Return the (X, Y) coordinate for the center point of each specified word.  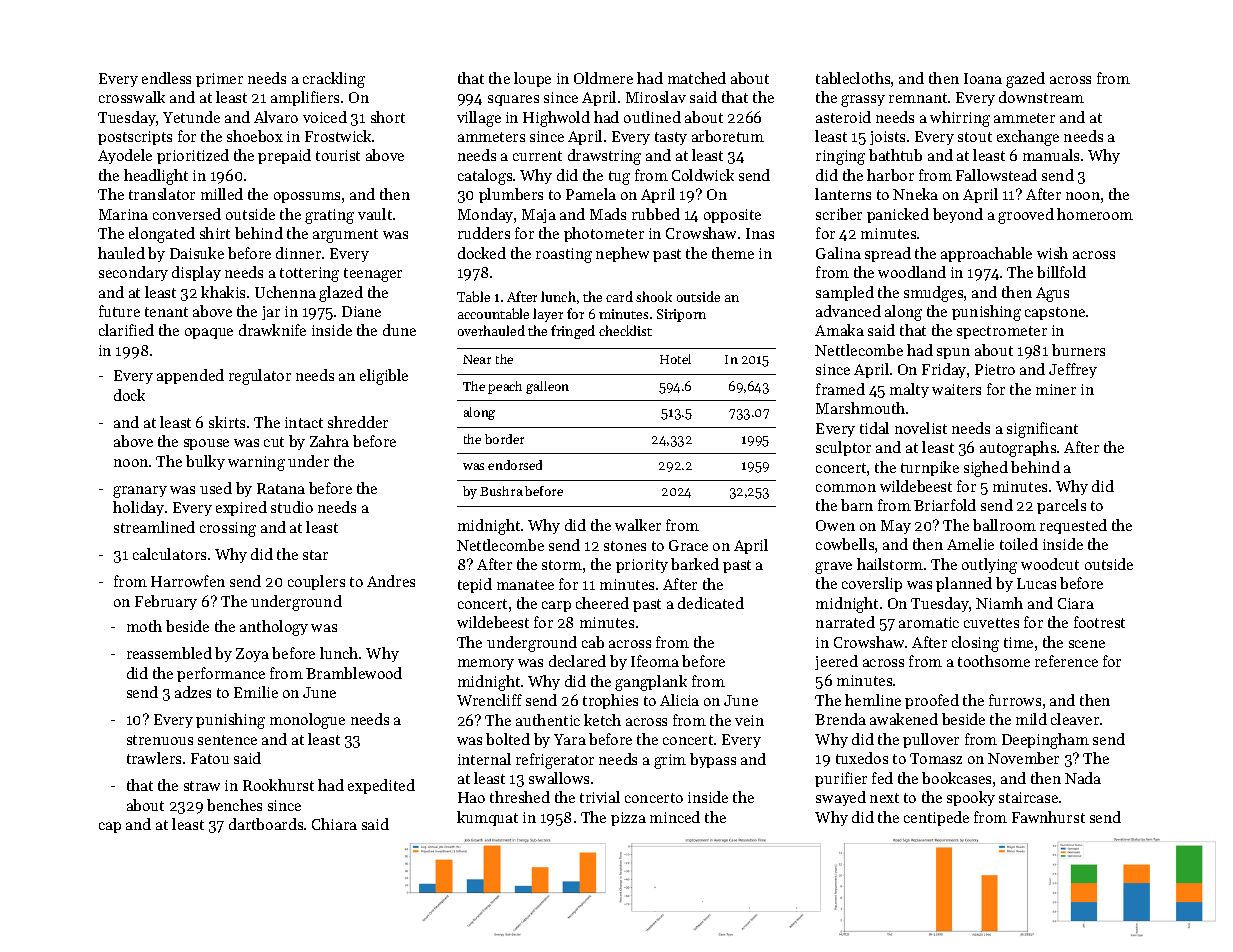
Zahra (329, 441)
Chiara (334, 824)
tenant (166, 312)
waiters (956, 389)
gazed (1025, 80)
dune (399, 330)
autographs (1018, 449)
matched (697, 78)
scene (1087, 644)
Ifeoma (655, 661)
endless (166, 78)
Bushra (501, 491)
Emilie (256, 692)
